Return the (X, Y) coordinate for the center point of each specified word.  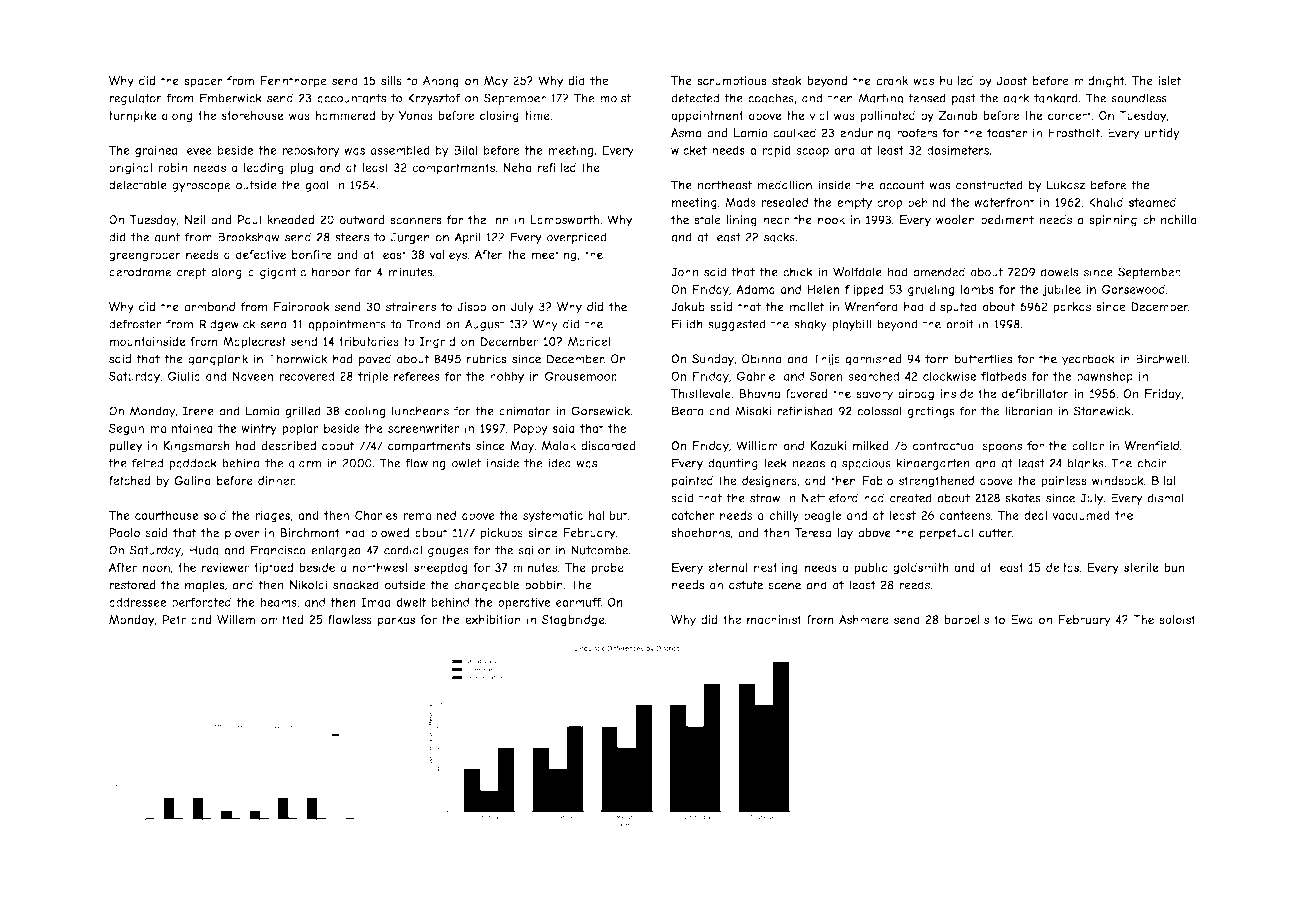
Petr (174, 619)
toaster (1007, 133)
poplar (300, 430)
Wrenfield (1151, 446)
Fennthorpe (293, 82)
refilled (557, 167)
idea (559, 463)
